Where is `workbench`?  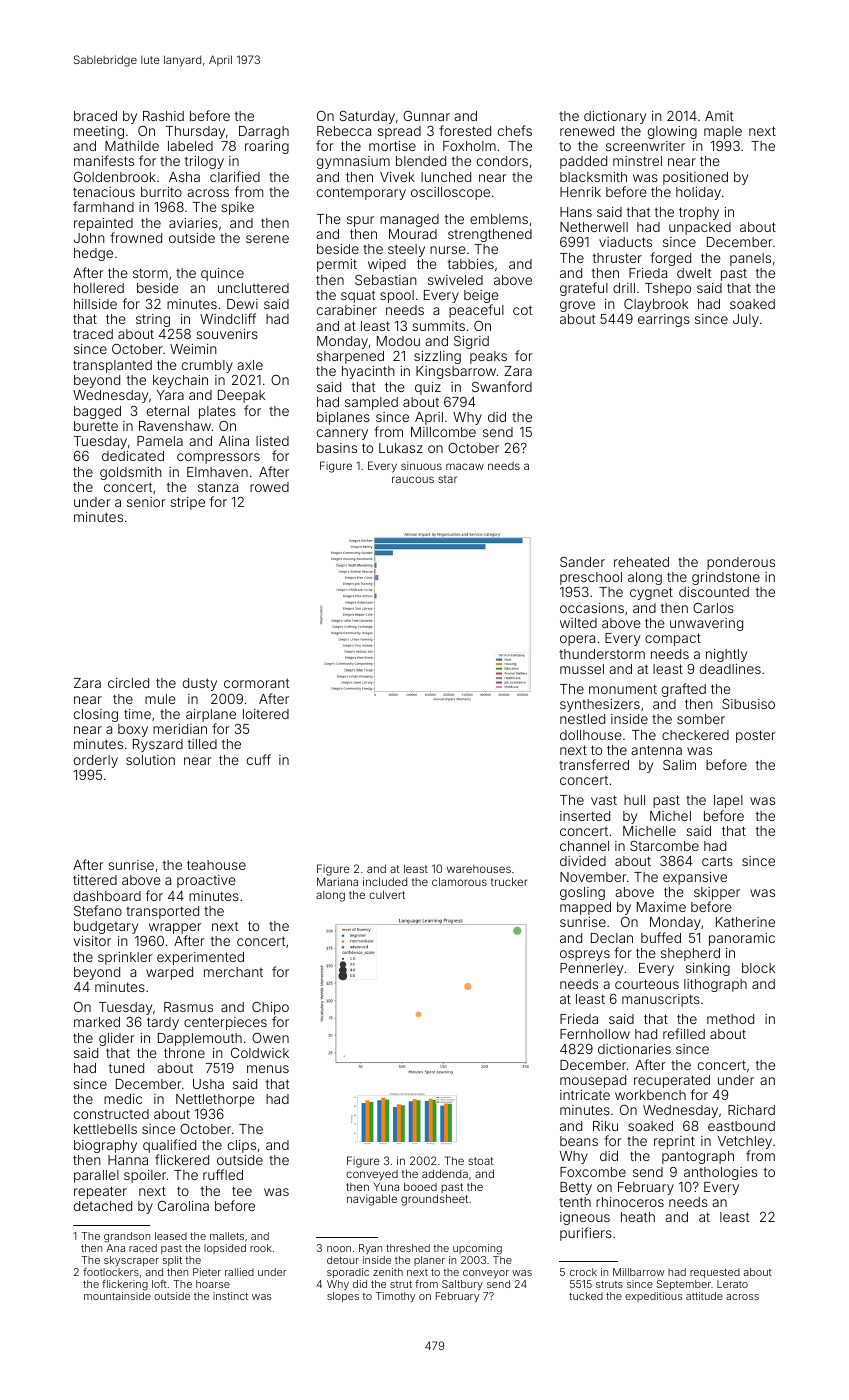
workbench is located at coordinates (650, 1095).
